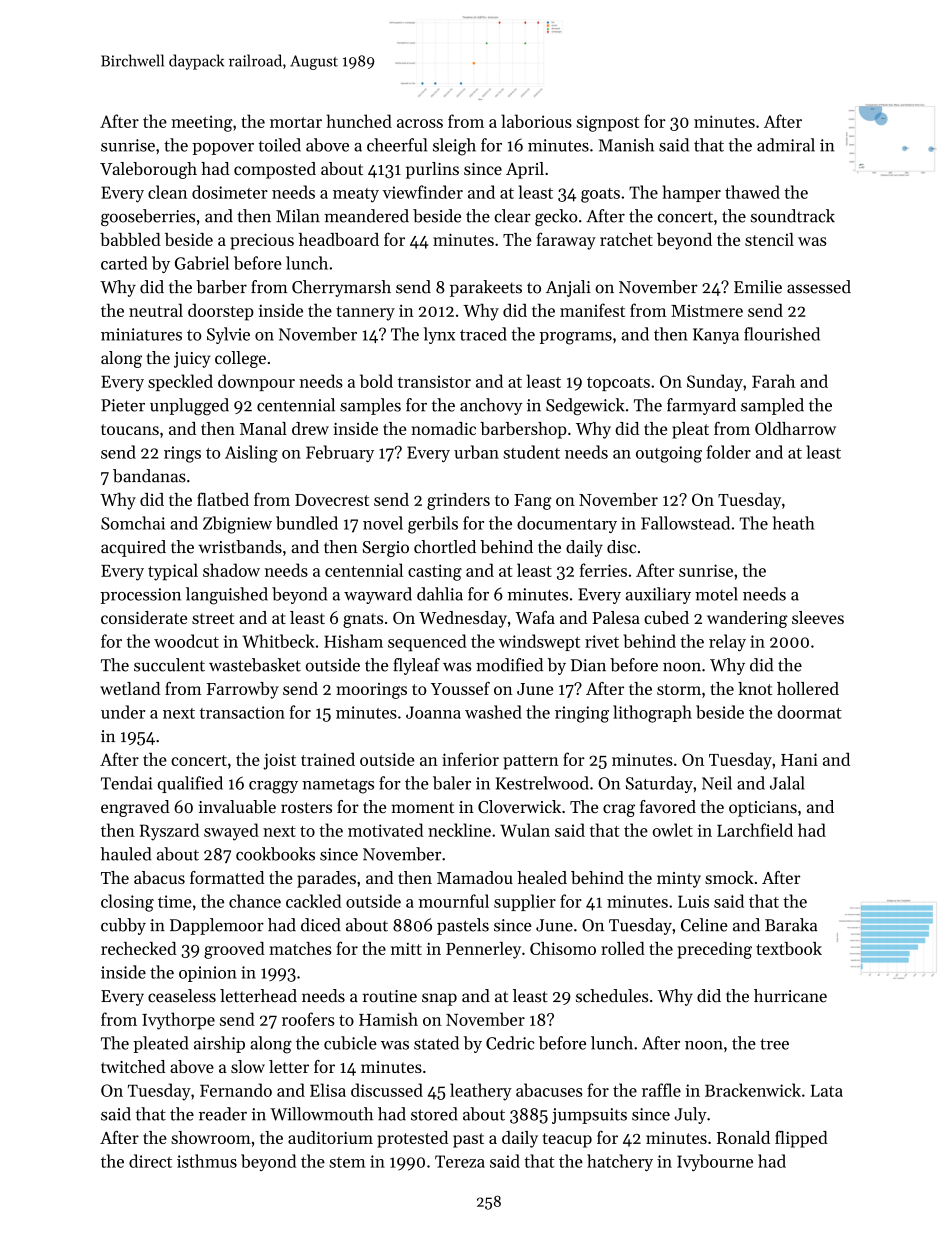  I want to click on Tereza, so click(460, 1161).
